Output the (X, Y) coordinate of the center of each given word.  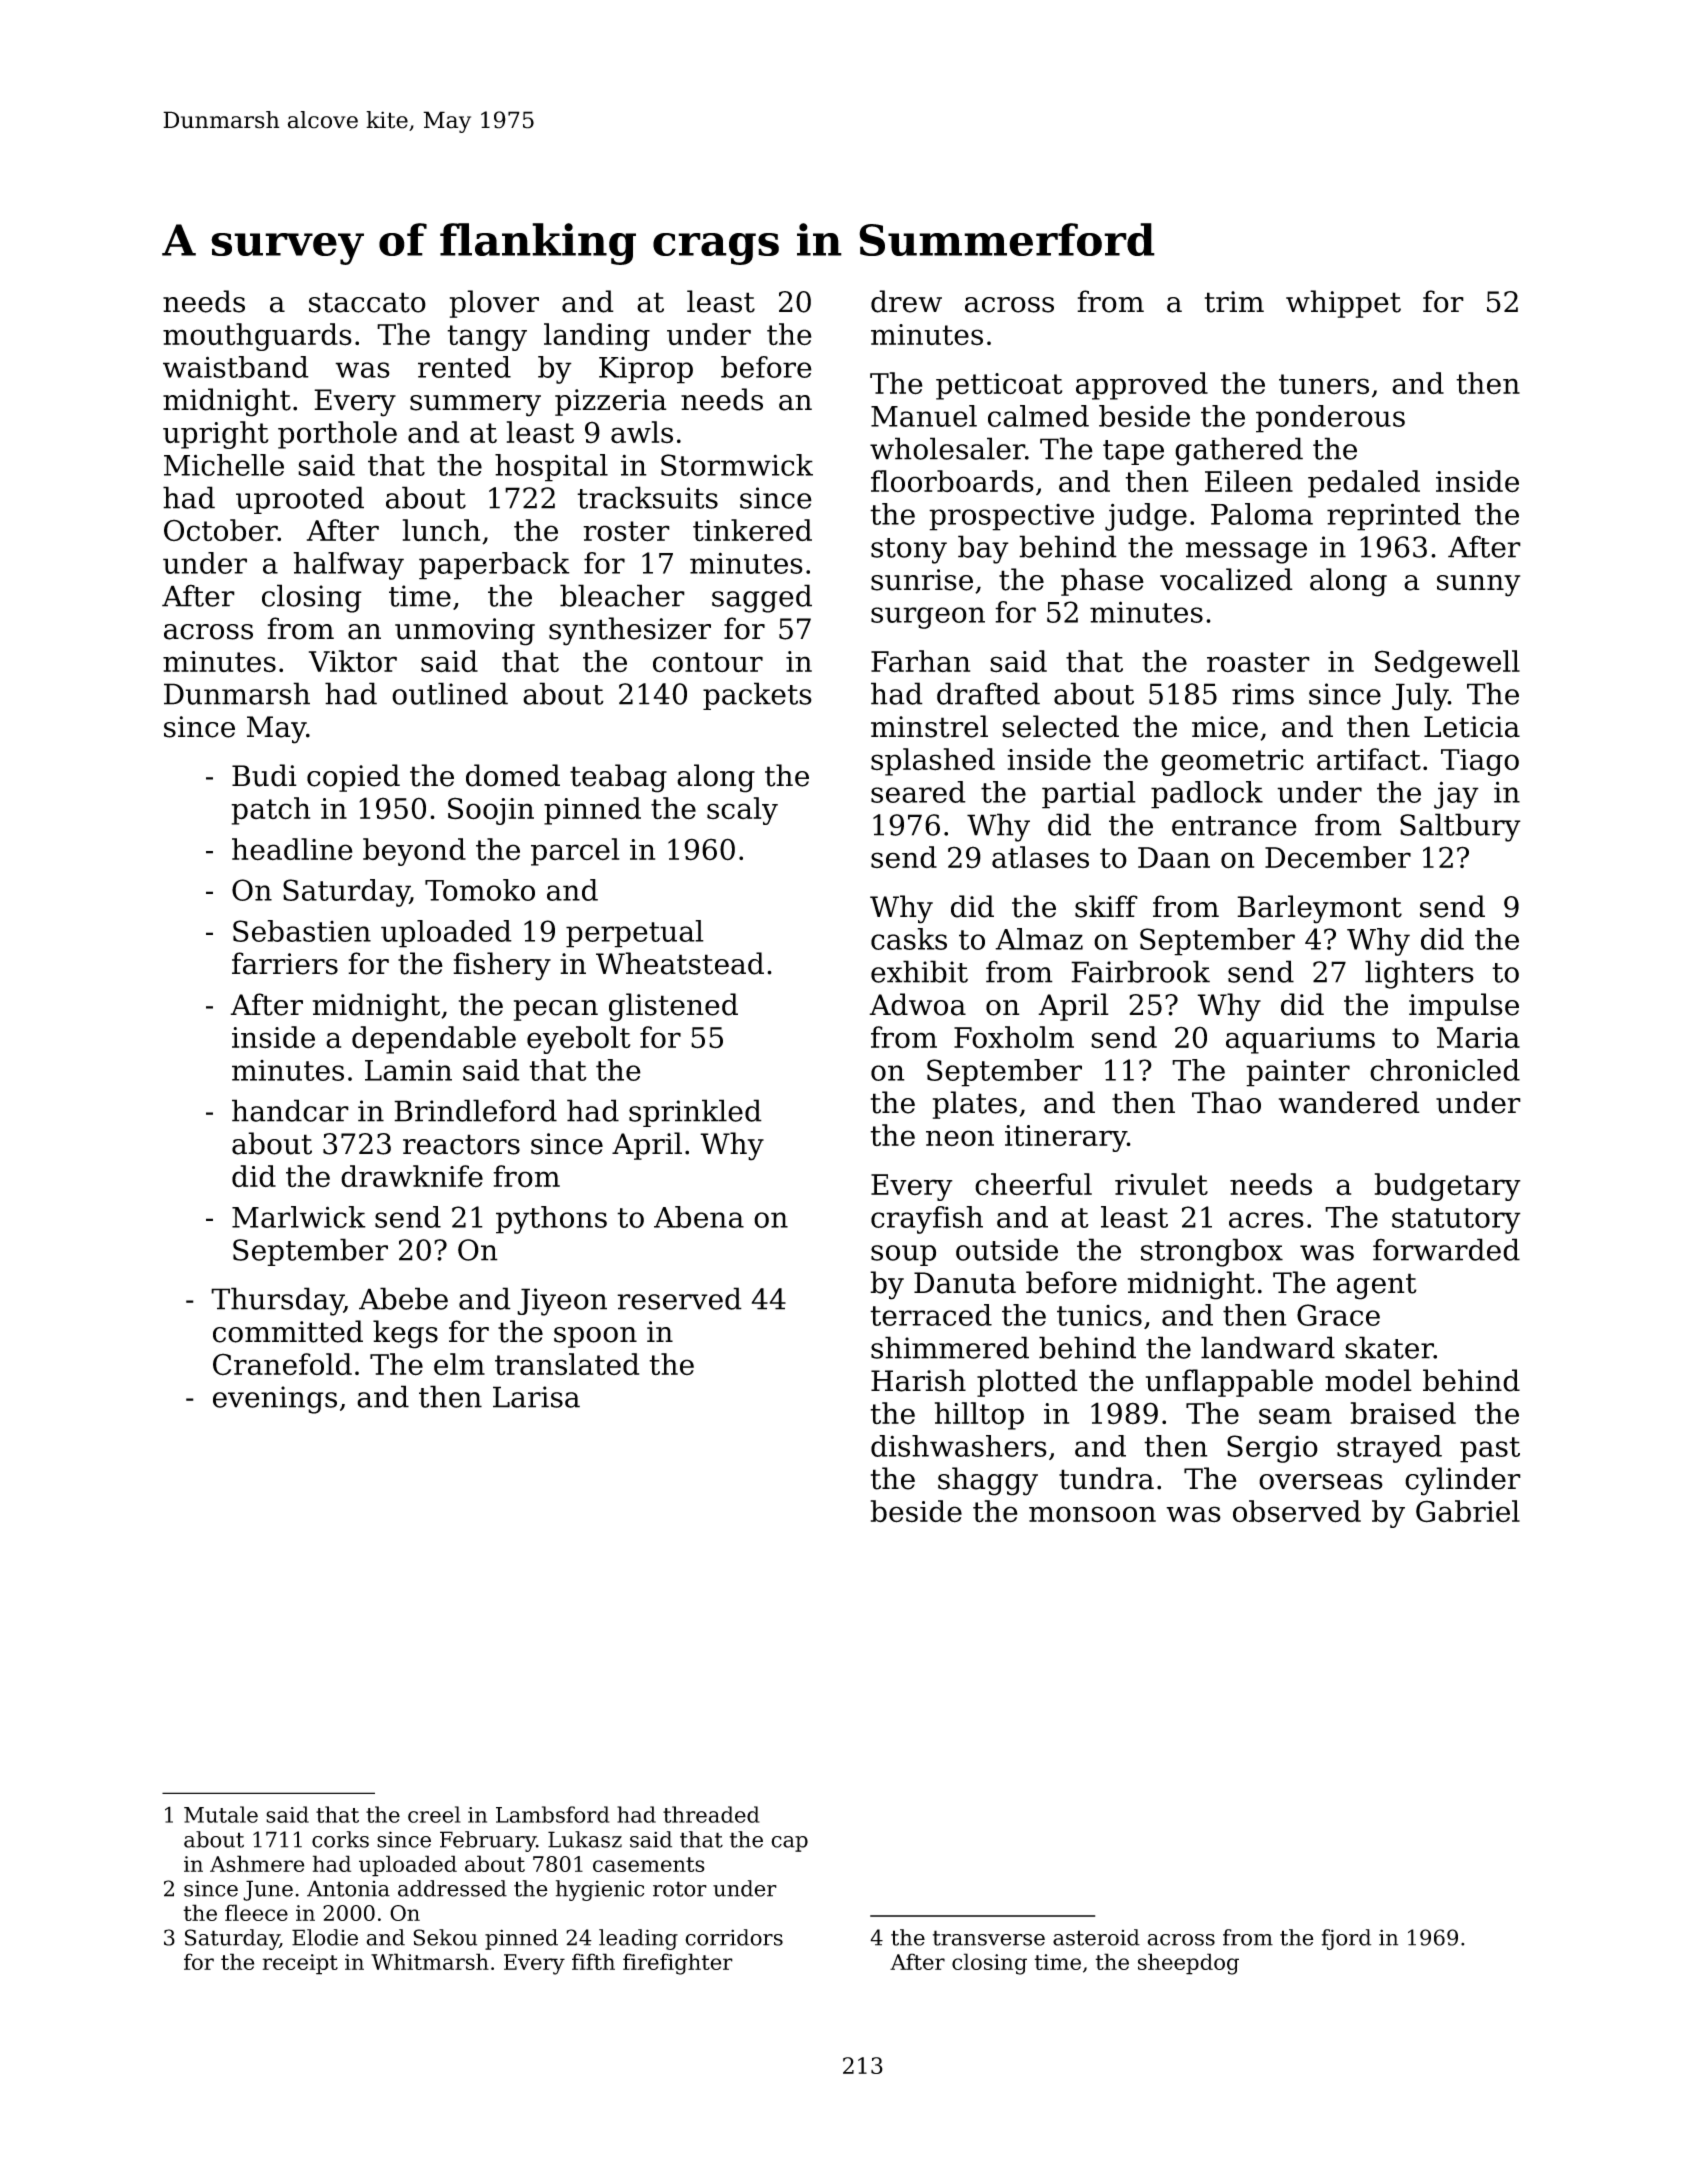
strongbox (1212, 1252)
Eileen (1249, 481)
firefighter (678, 1964)
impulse (1464, 1007)
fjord (1346, 1939)
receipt (300, 1964)
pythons (551, 1220)
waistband (236, 367)
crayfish (927, 1220)
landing (597, 337)
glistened (673, 1007)
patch (270, 811)
